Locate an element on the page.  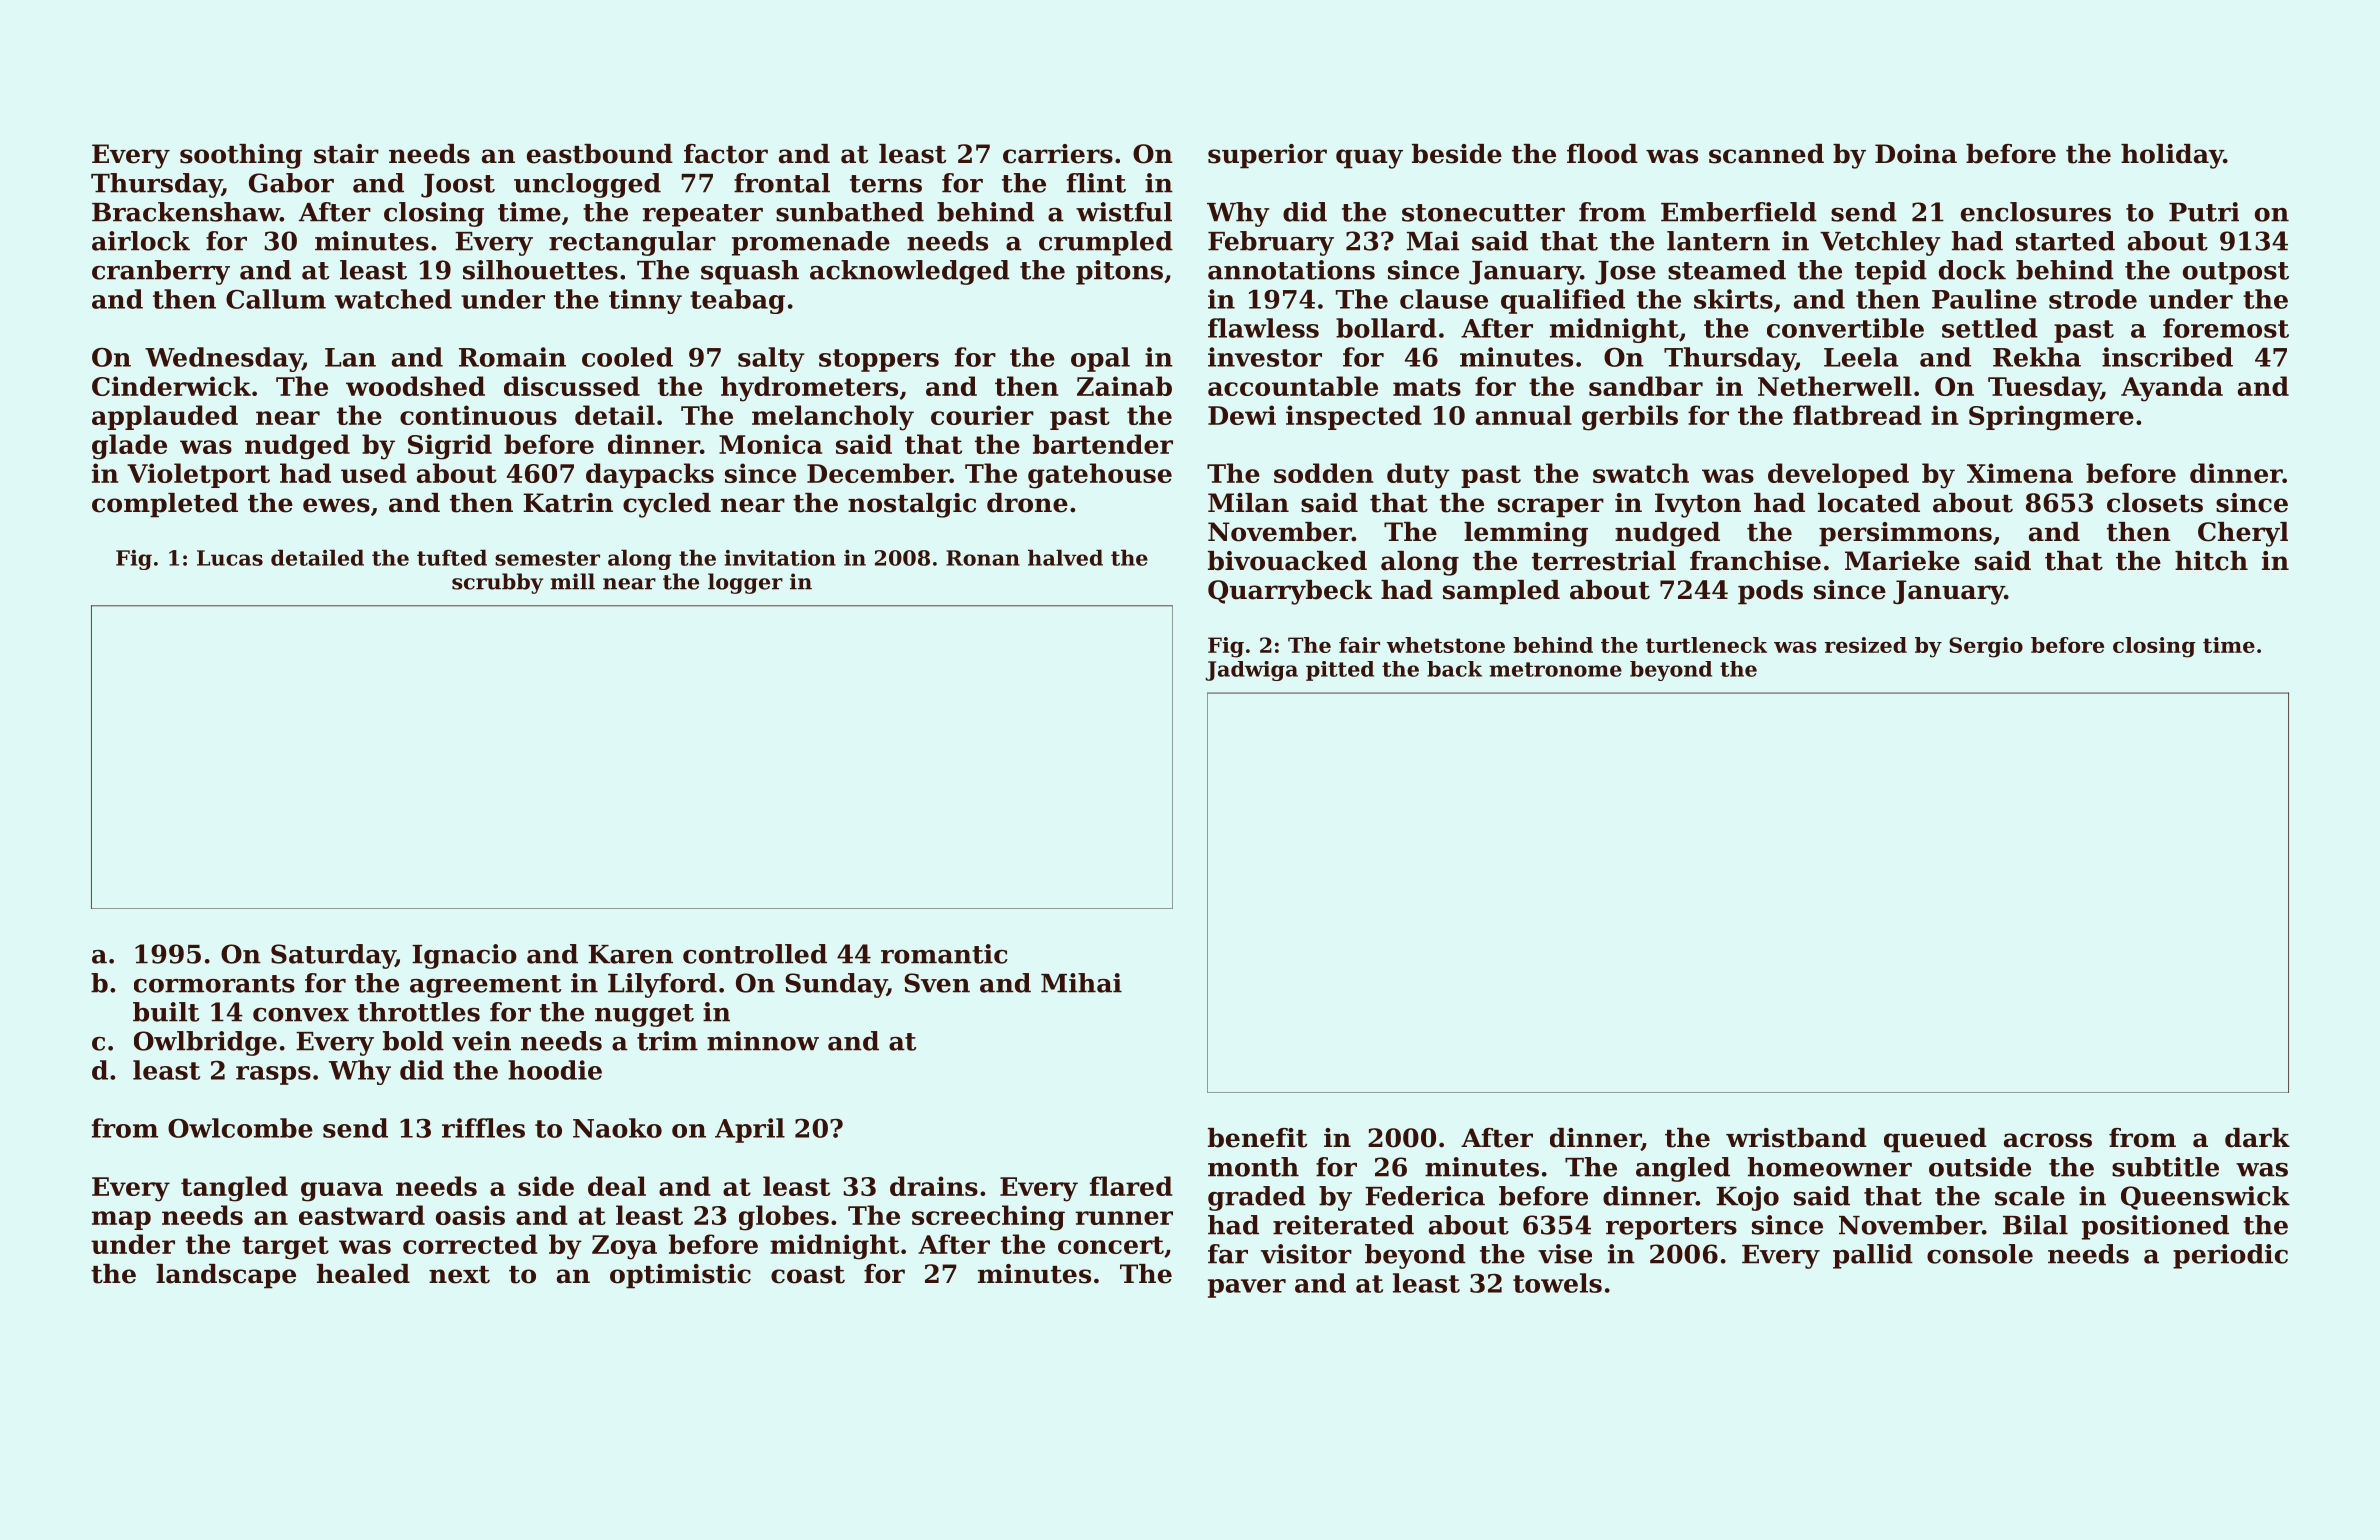
romantic is located at coordinates (944, 954).
